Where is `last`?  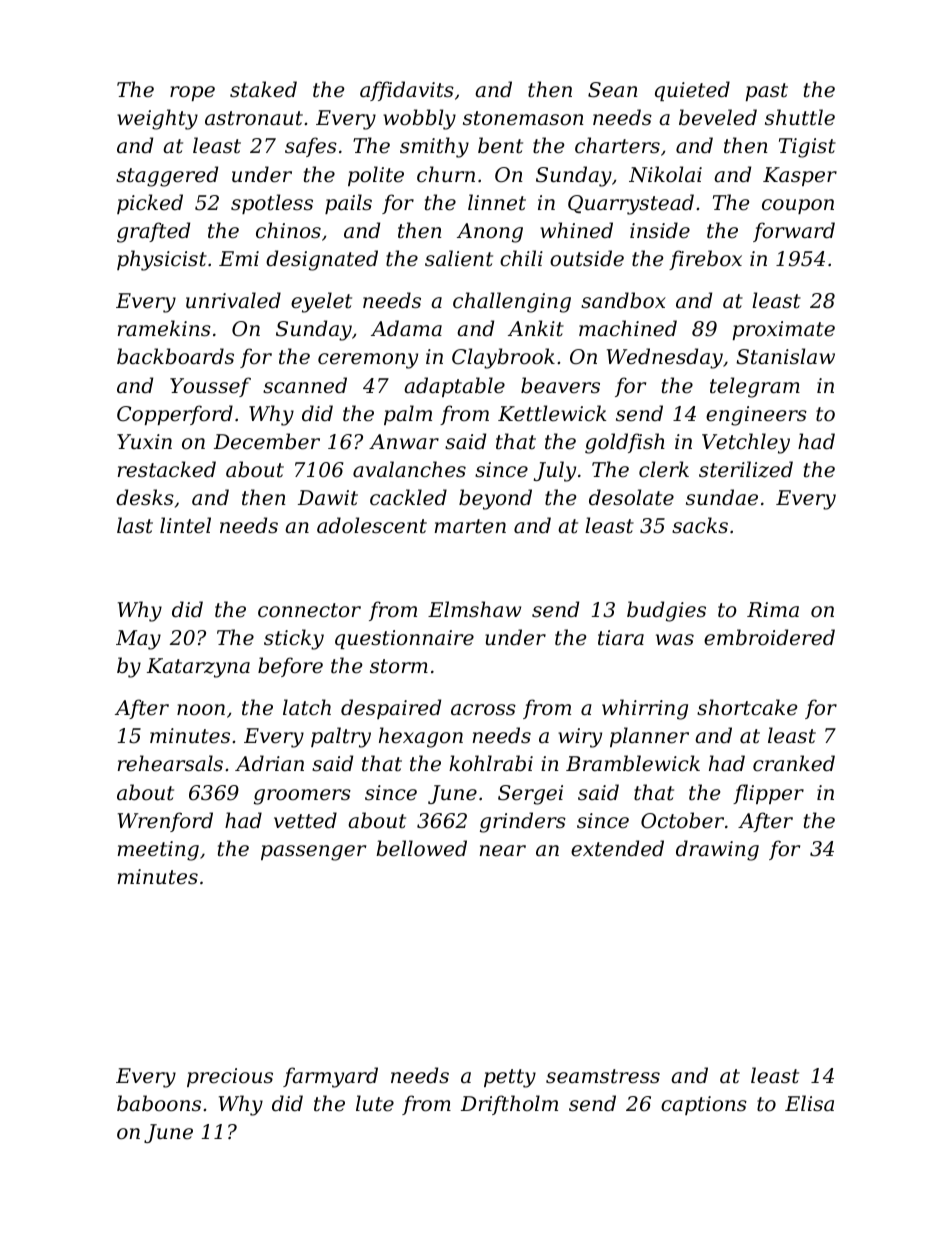
last is located at coordinates (135, 525).
